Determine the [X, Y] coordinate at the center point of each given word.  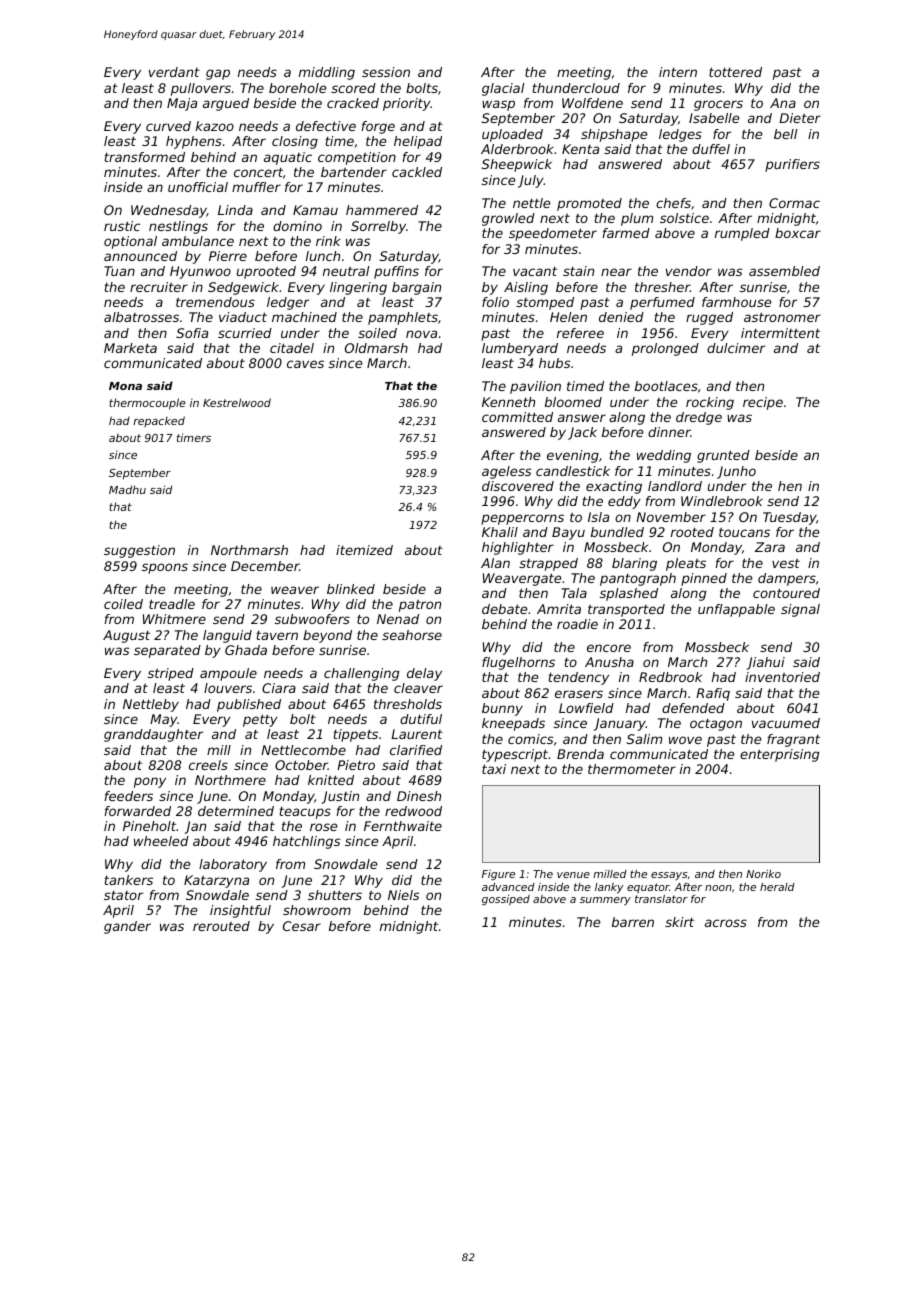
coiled [123, 604]
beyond [327, 636]
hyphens [194, 142]
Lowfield [586, 708]
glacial [503, 89]
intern [678, 72]
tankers [129, 880]
